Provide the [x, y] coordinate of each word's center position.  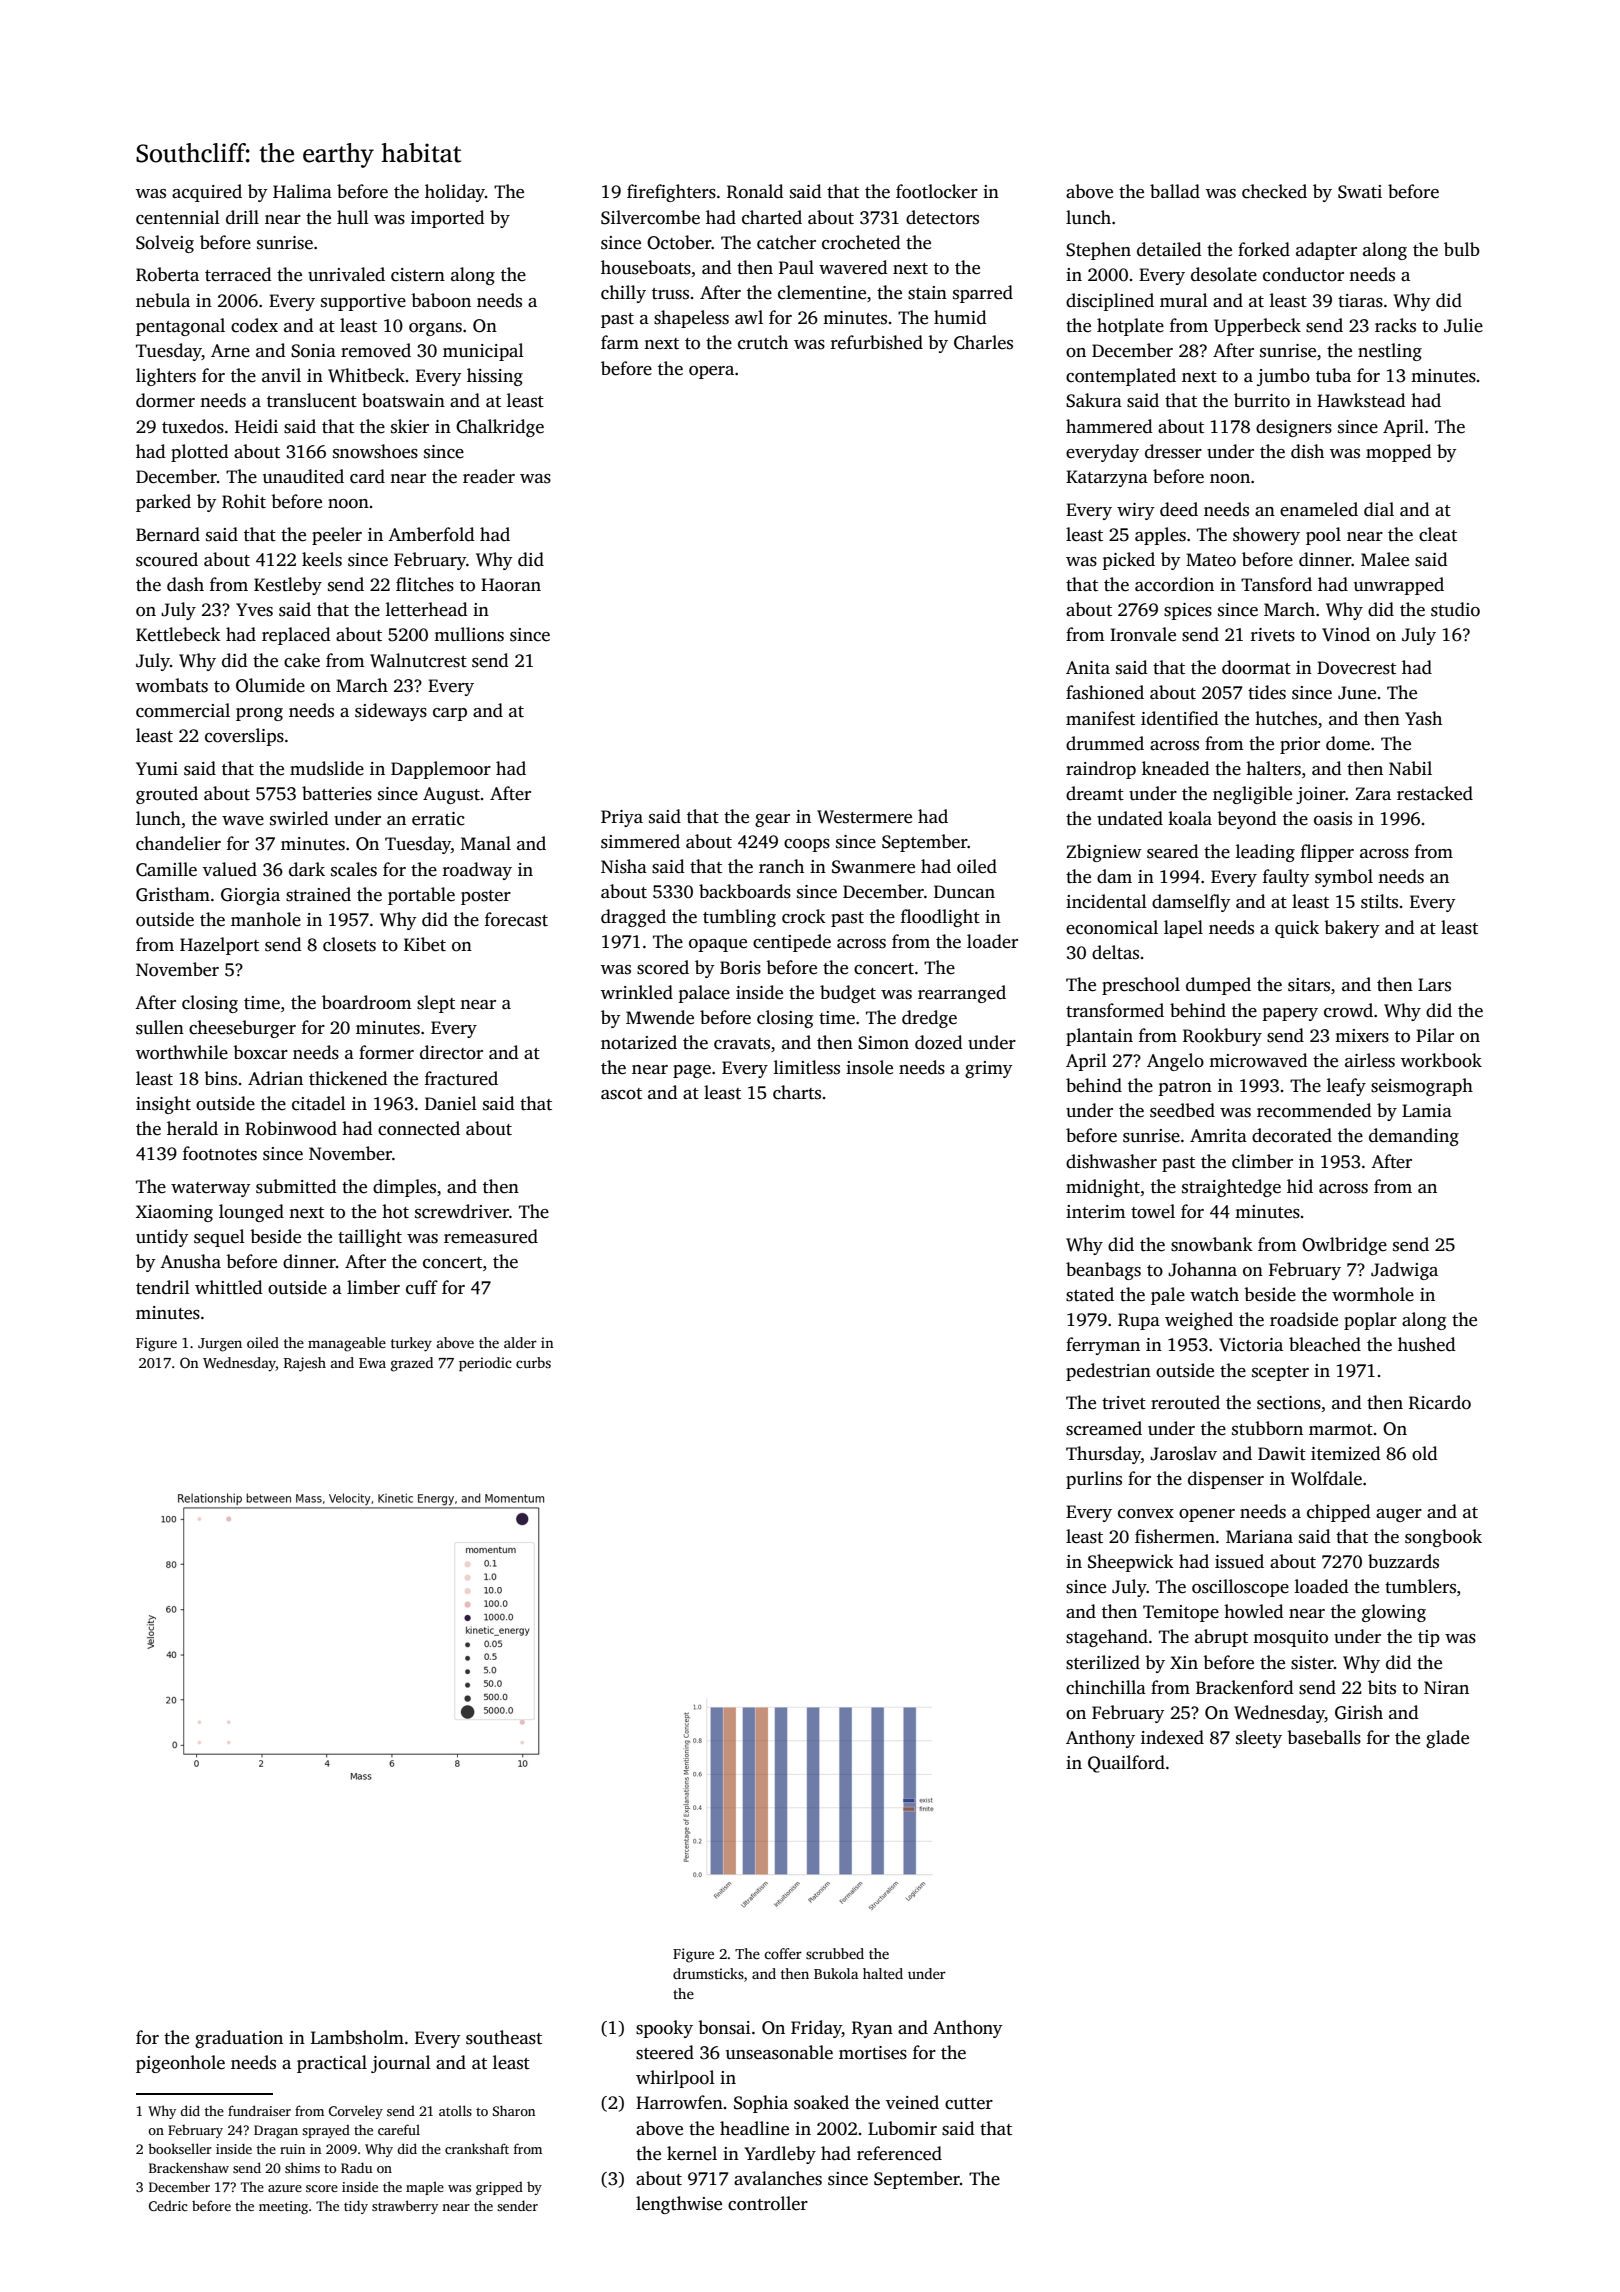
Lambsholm [357, 2037]
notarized [639, 1042]
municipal [483, 352]
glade [1447, 1739]
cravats [742, 1044]
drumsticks [708, 1973]
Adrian [275, 1078]
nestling [1390, 352]
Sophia [761, 2104]
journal [401, 2064]
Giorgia [250, 896]
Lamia [1427, 1110]
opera [711, 372]
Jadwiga [1404, 1271]
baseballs [1324, 1737]
